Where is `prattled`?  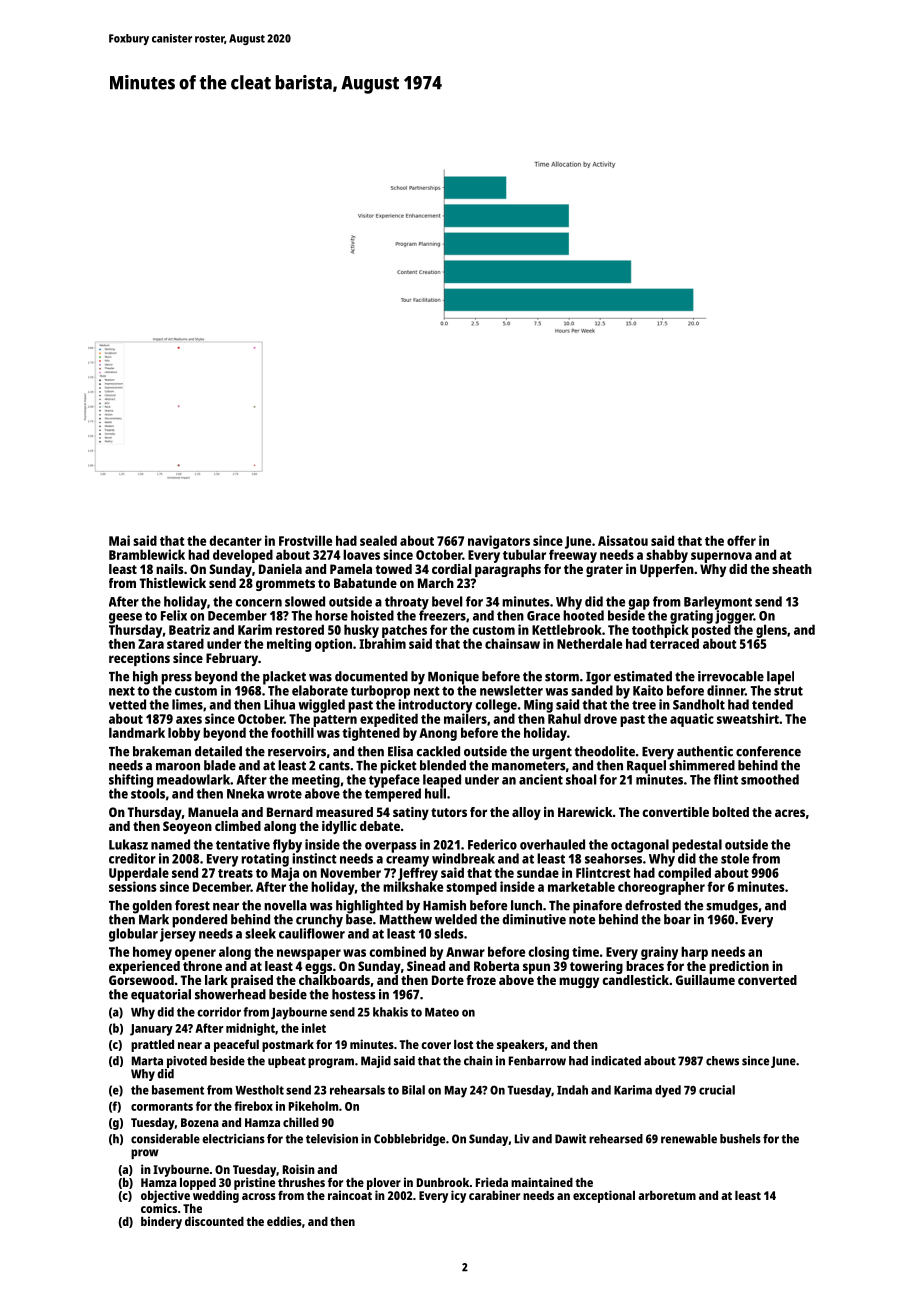
prattled is located at coordinates (152, 1046).
